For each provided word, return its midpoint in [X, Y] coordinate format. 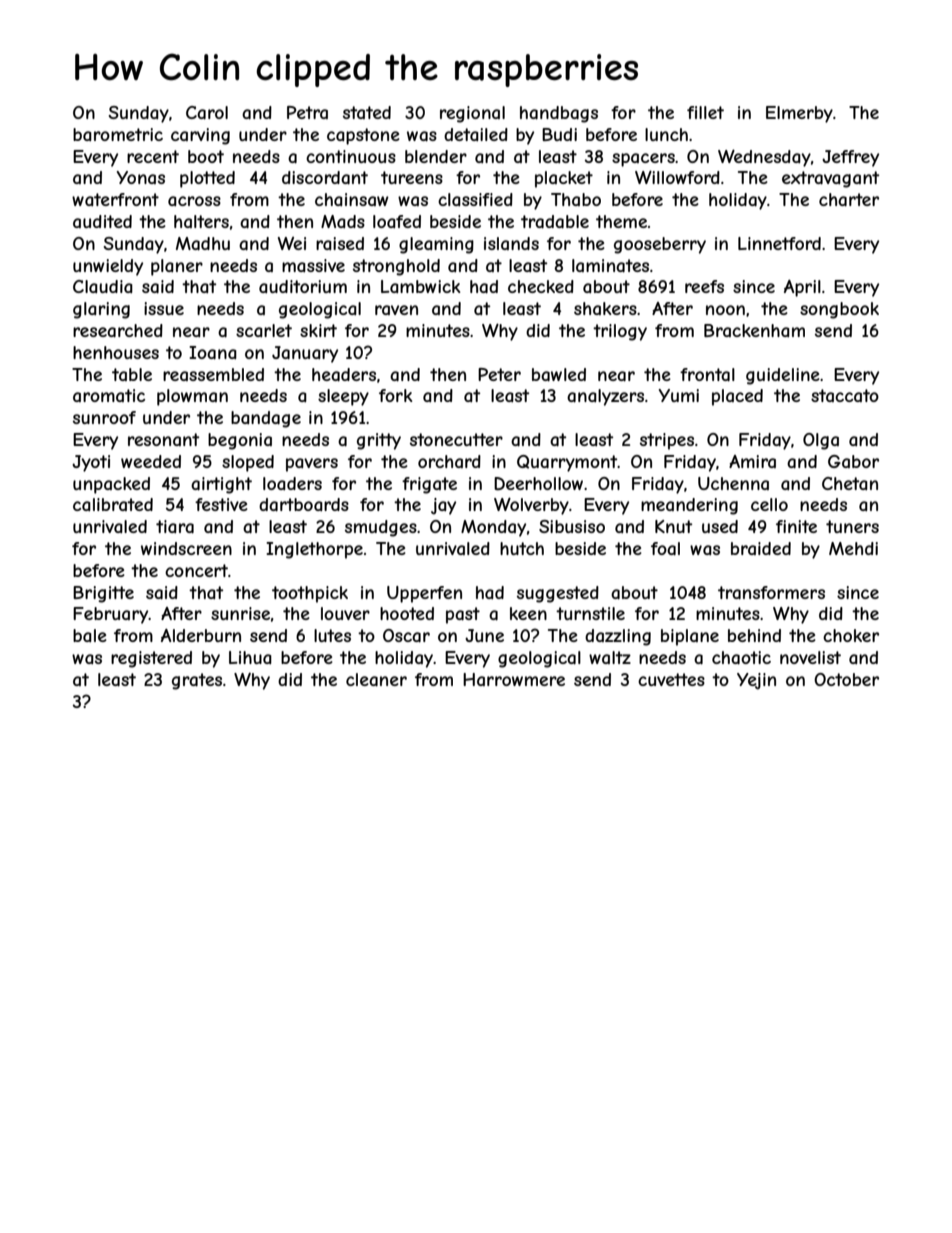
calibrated [113, 504]
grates [197, 681]
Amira [752, 461]
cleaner [376, 679]
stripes [667, 441]
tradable [555, 221]
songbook [839, 310]
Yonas [141, 177]
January [305, 354]
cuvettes [671, 679]
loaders [292, 483]
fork [395, 395]
